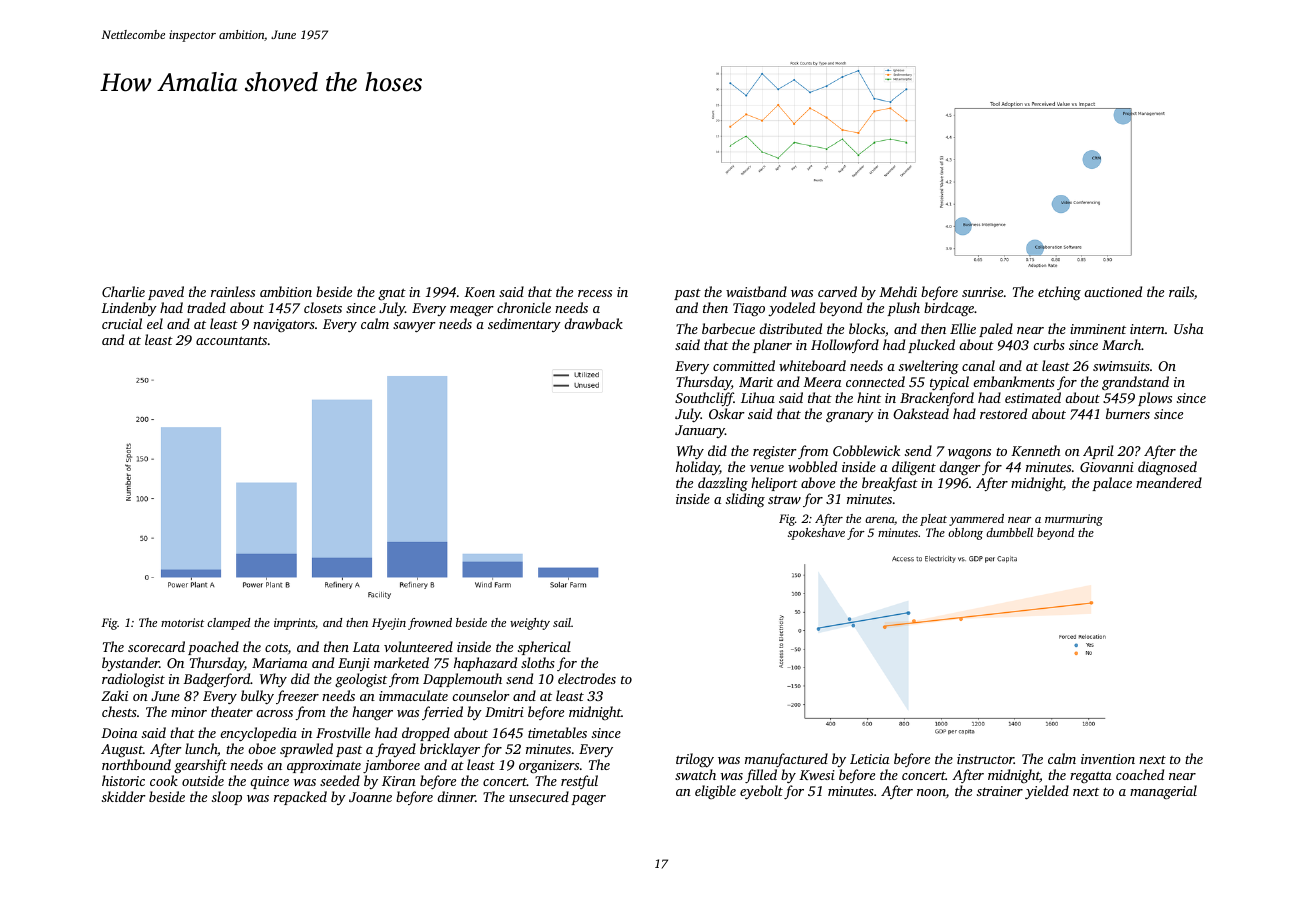  I want to click on Oakstead, so click(921, 413).
